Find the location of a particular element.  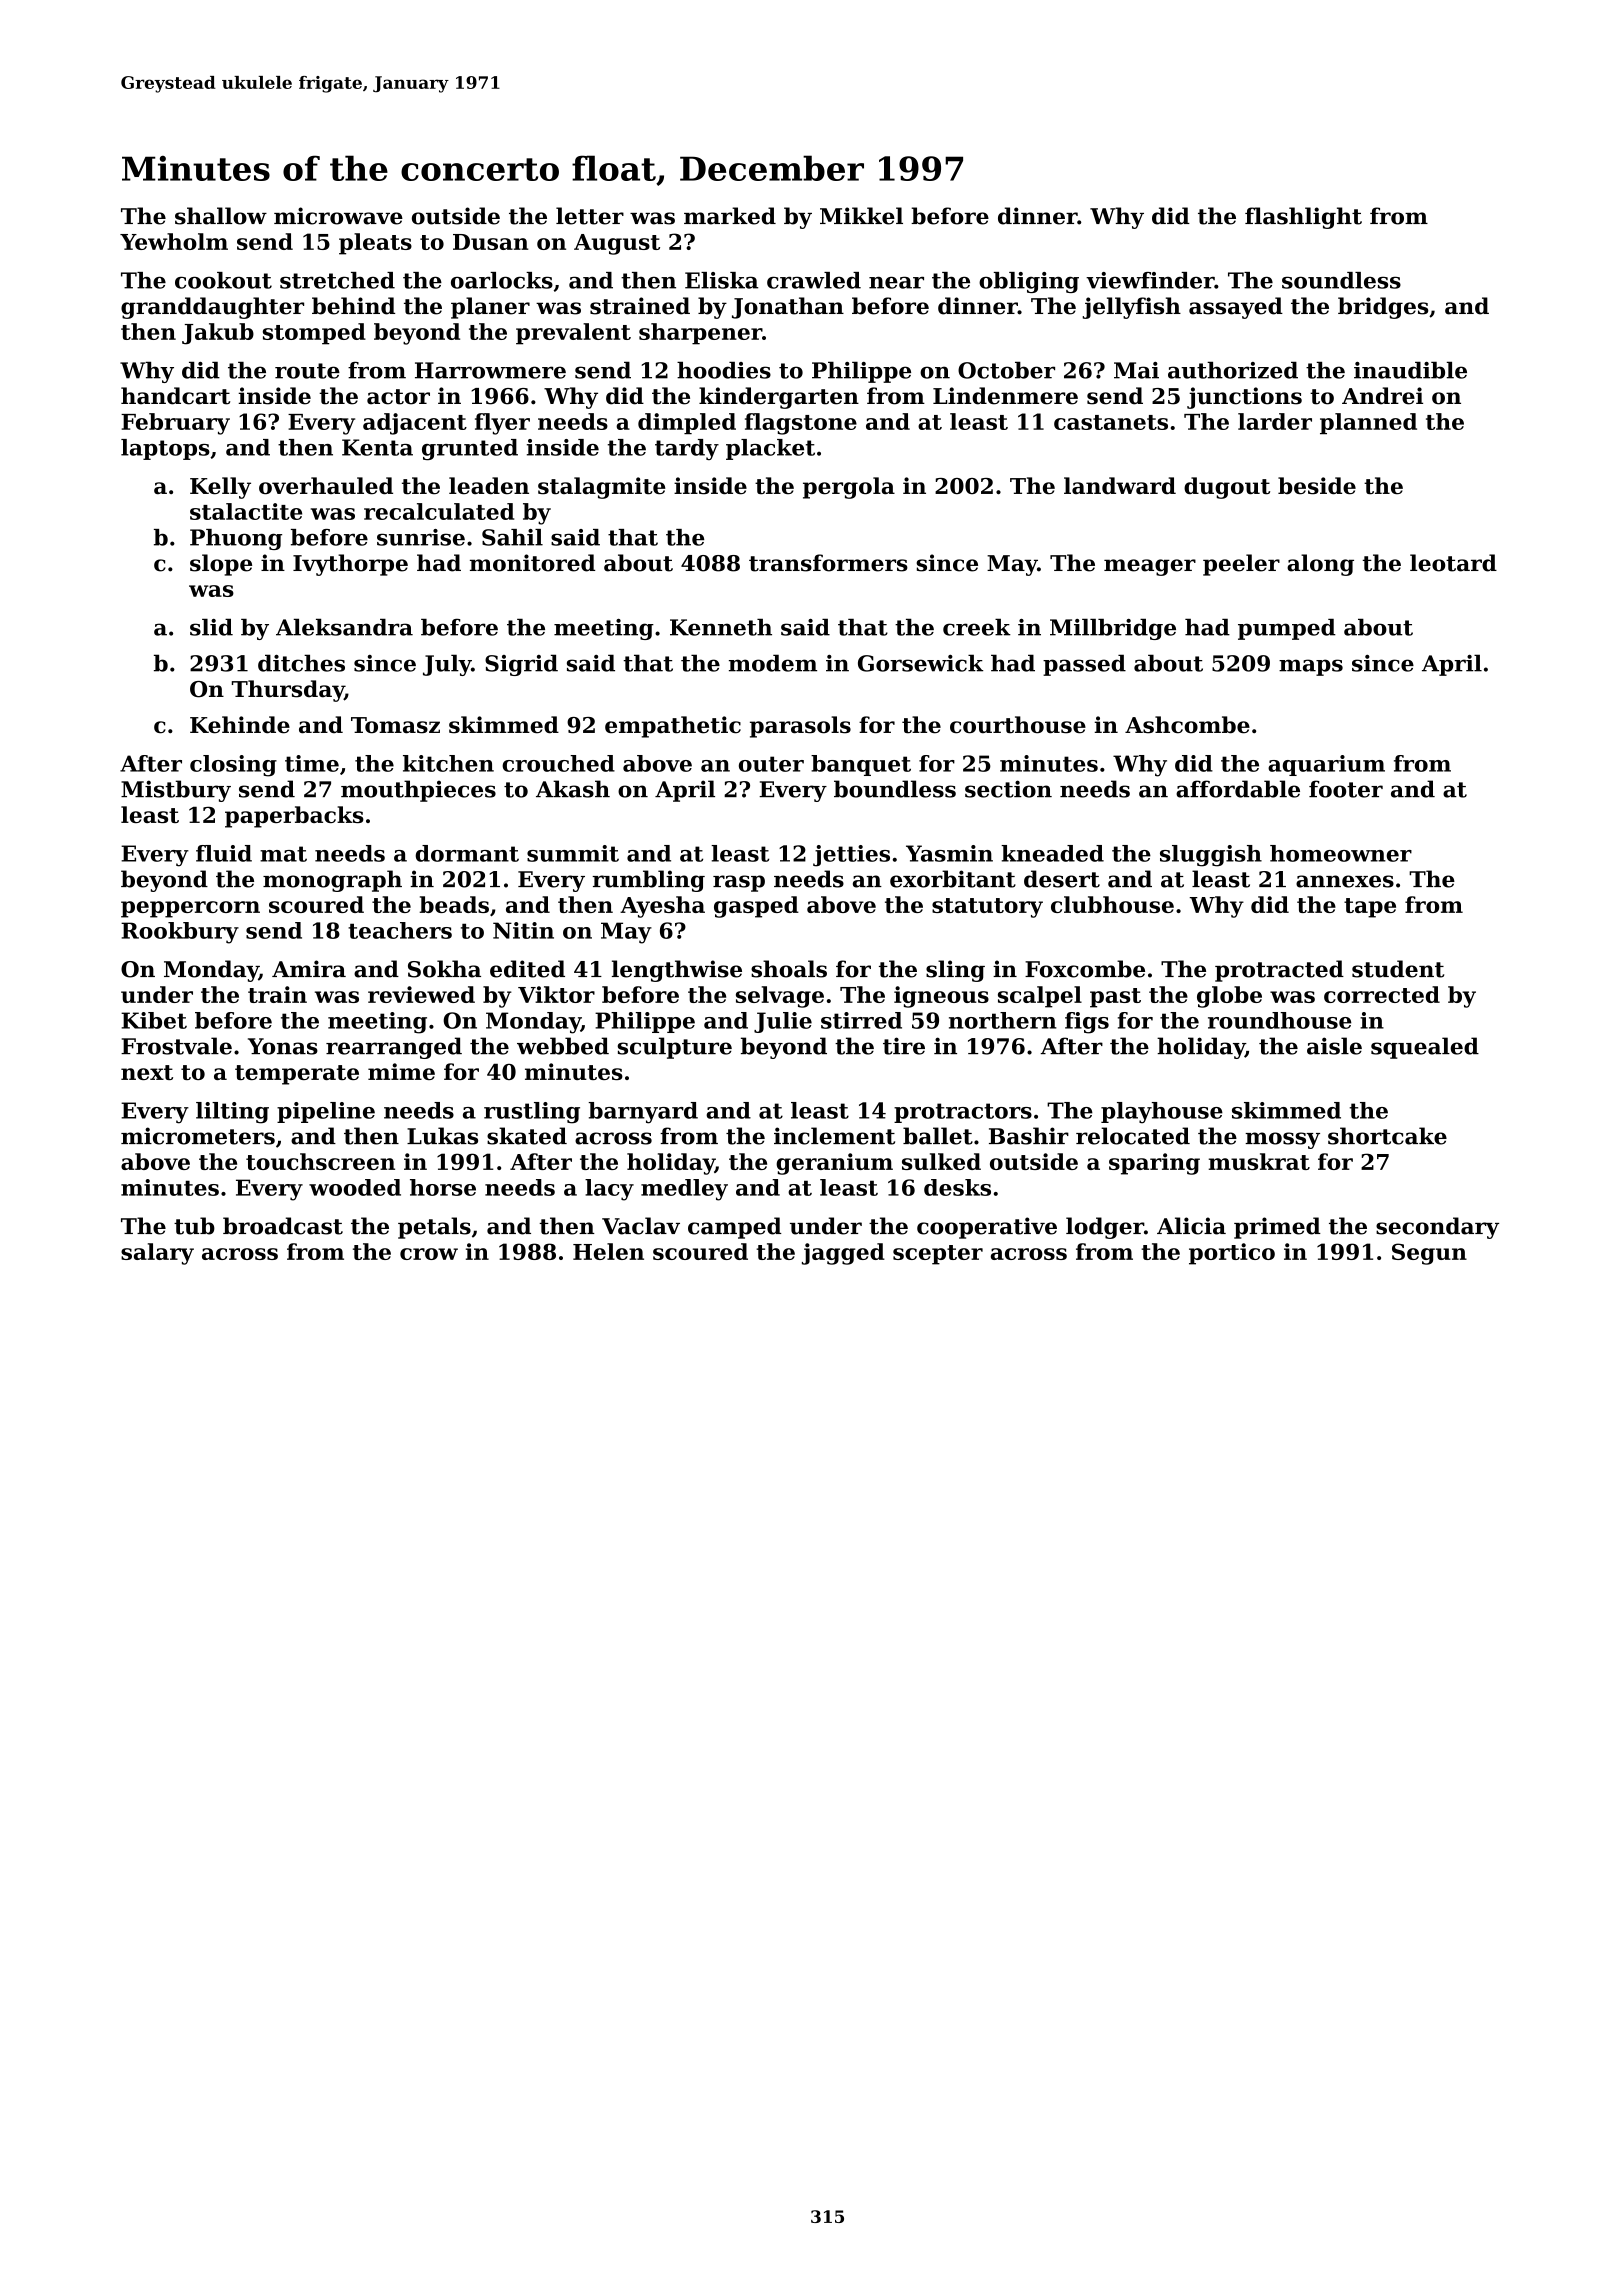

mouthpieces is located at coordinates (418, 791).
